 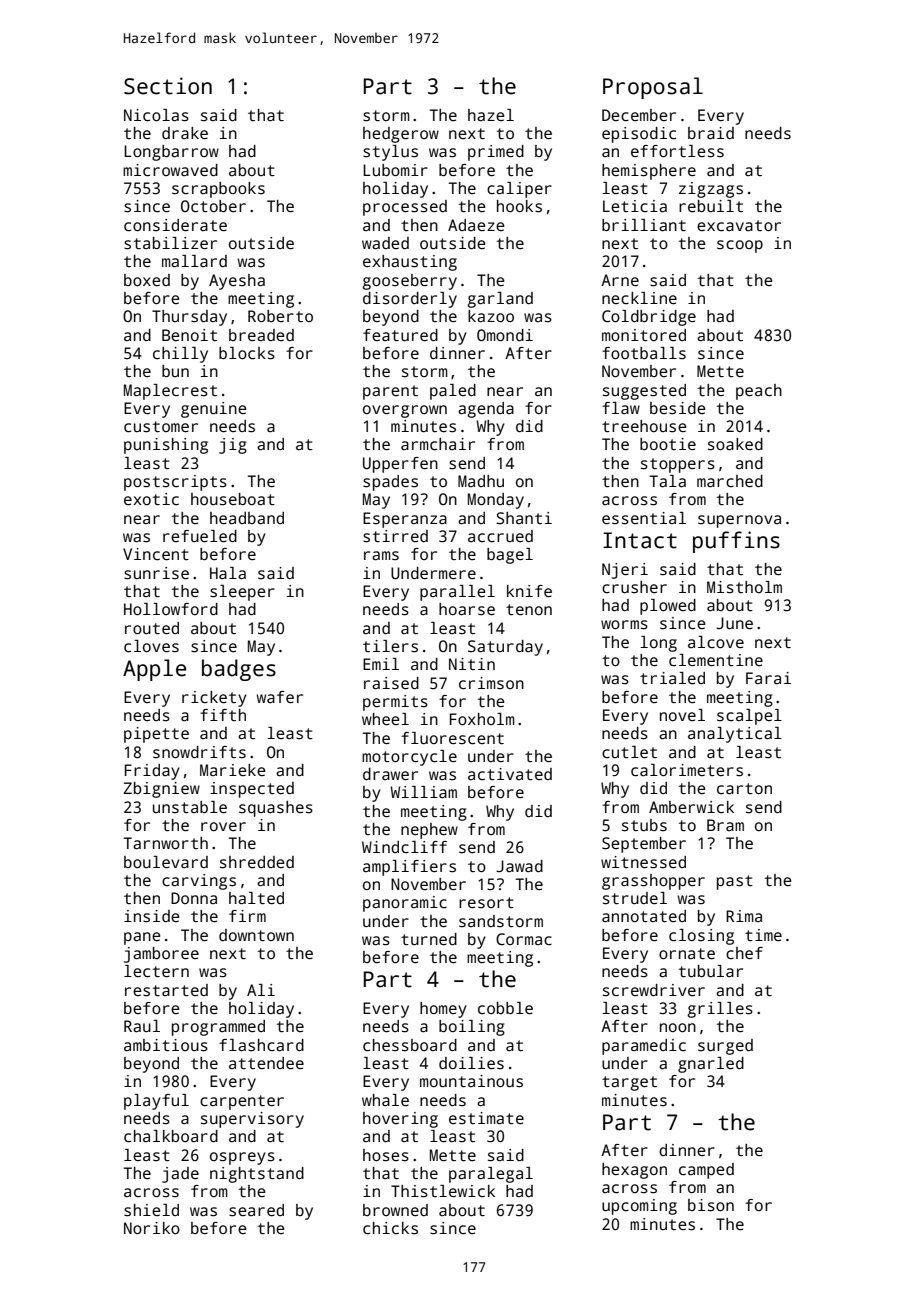 What do you see at coordinates (486, 410) in the document?
I see `agenda` at bounding box center [486, 410].
